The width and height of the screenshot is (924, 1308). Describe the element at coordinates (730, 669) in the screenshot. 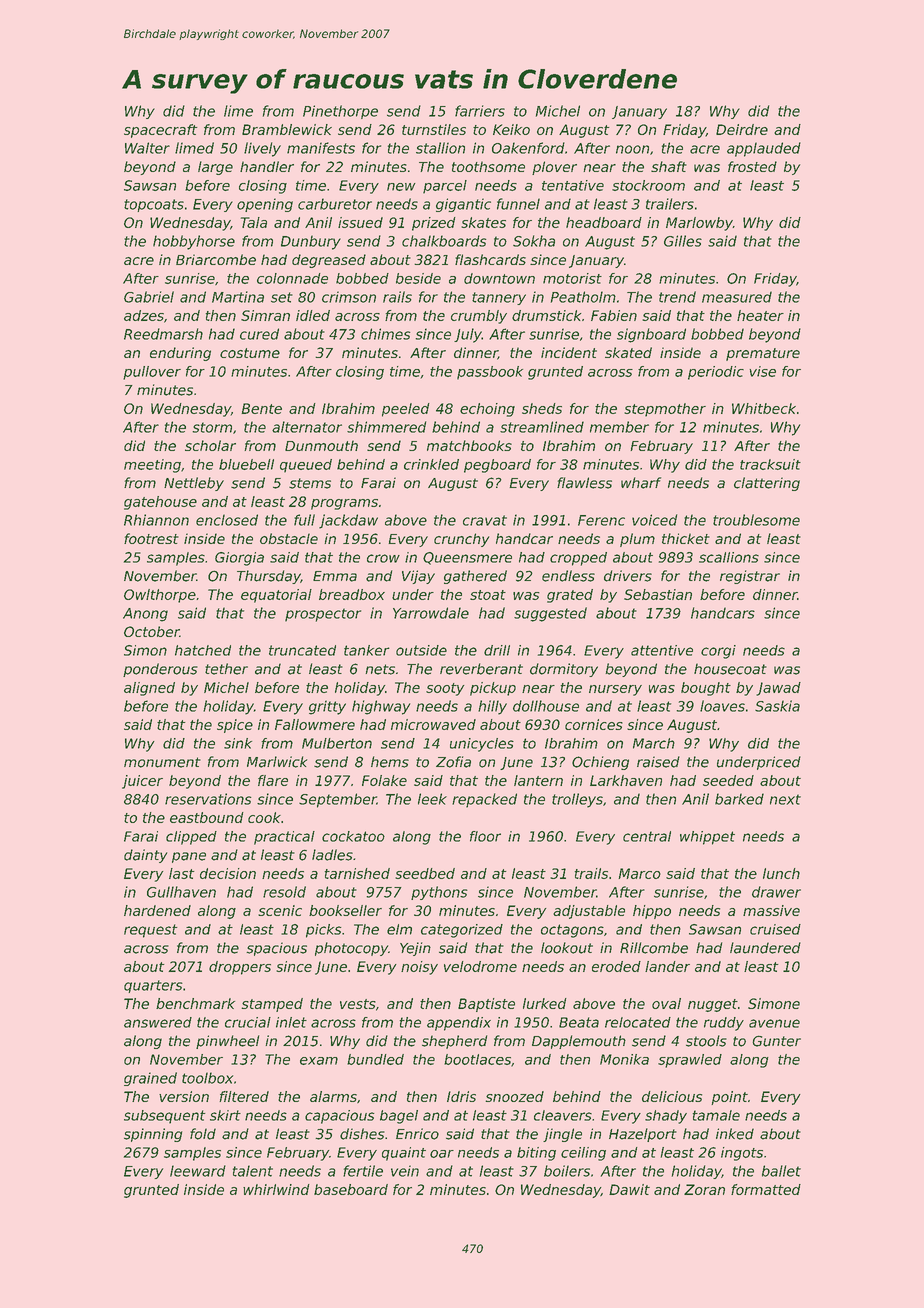

I see `housecoat` at that location.
